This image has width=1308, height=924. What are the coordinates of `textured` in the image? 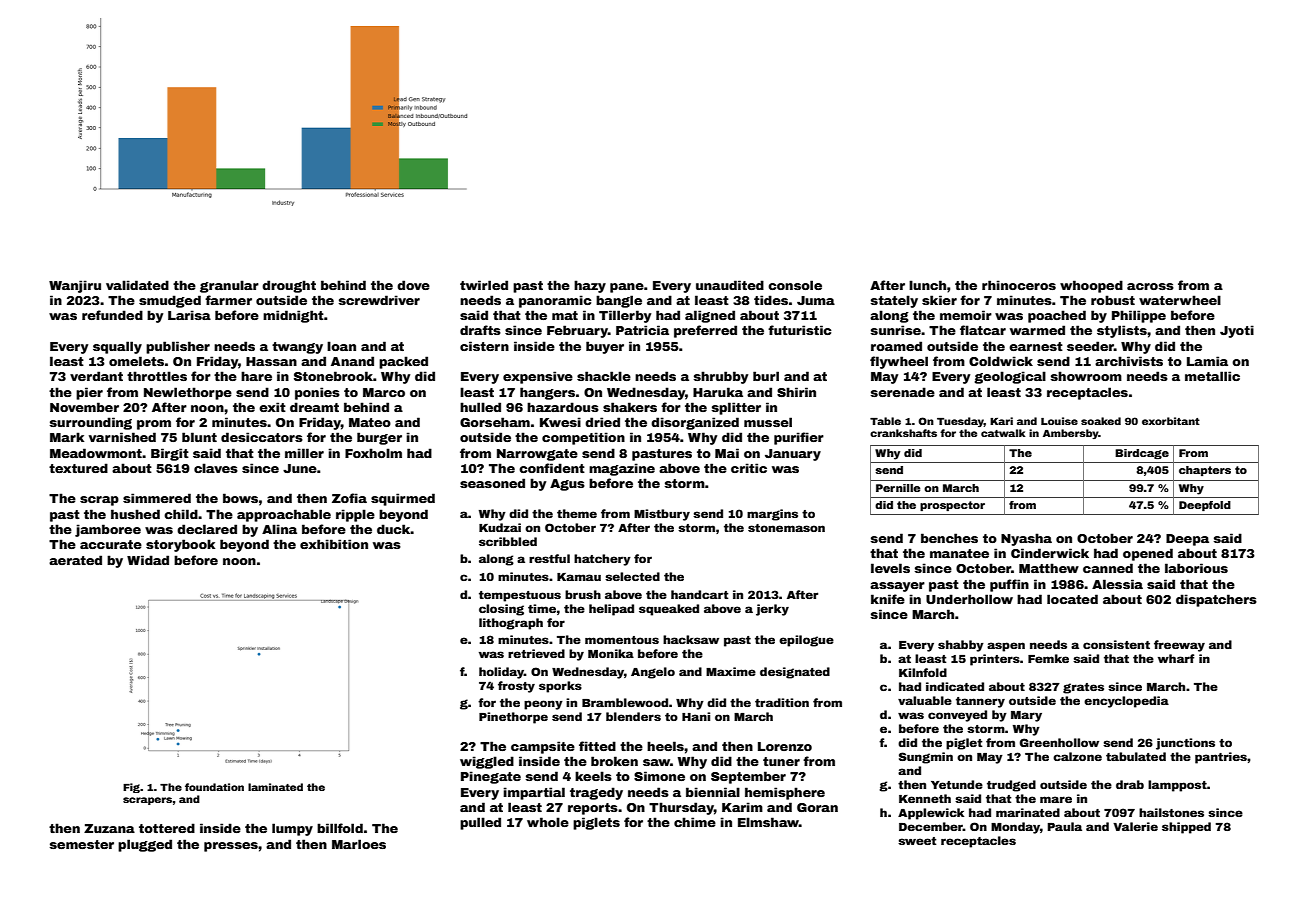 It's located at (78, 468).
